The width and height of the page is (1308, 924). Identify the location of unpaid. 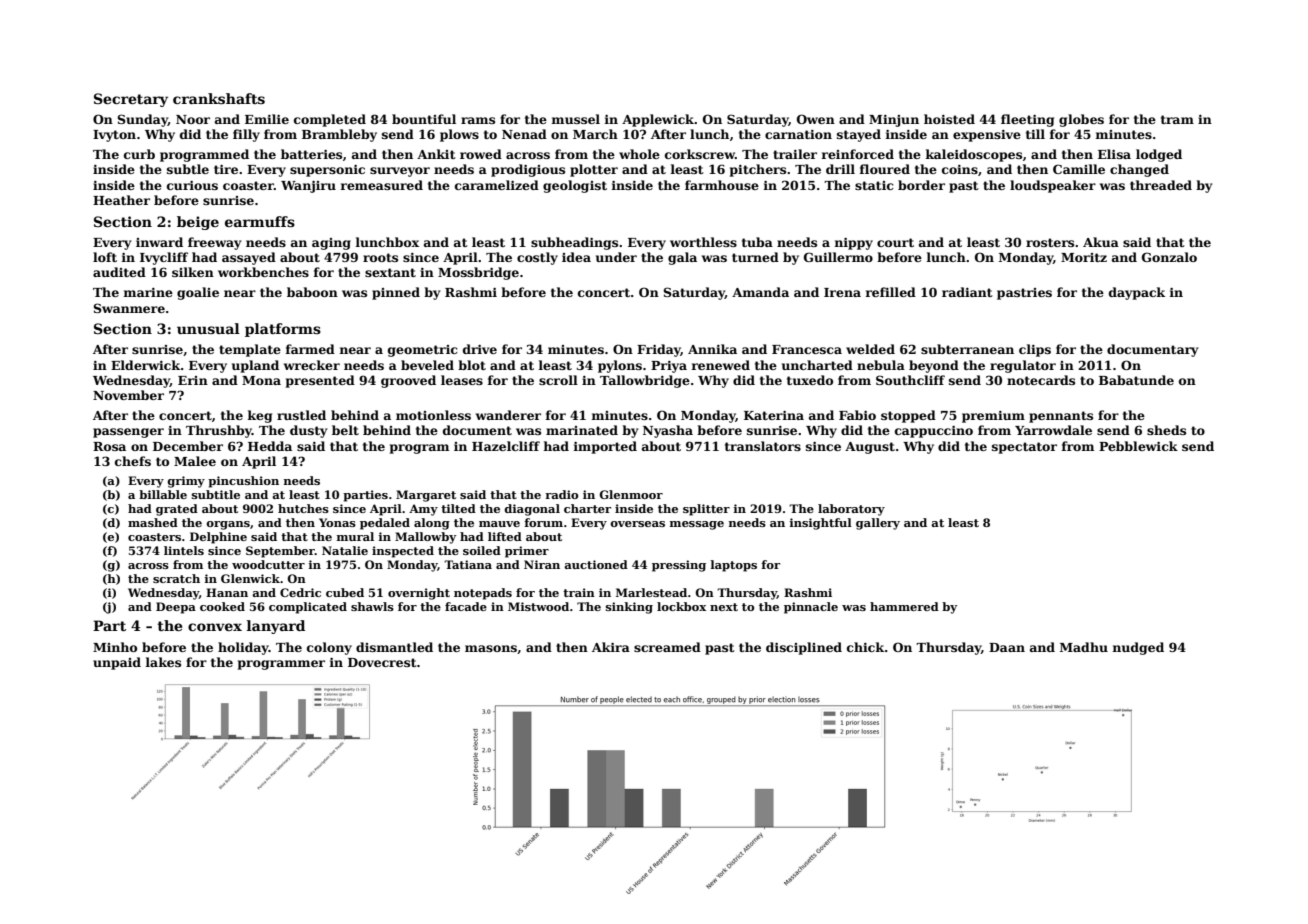
(117, 663).
